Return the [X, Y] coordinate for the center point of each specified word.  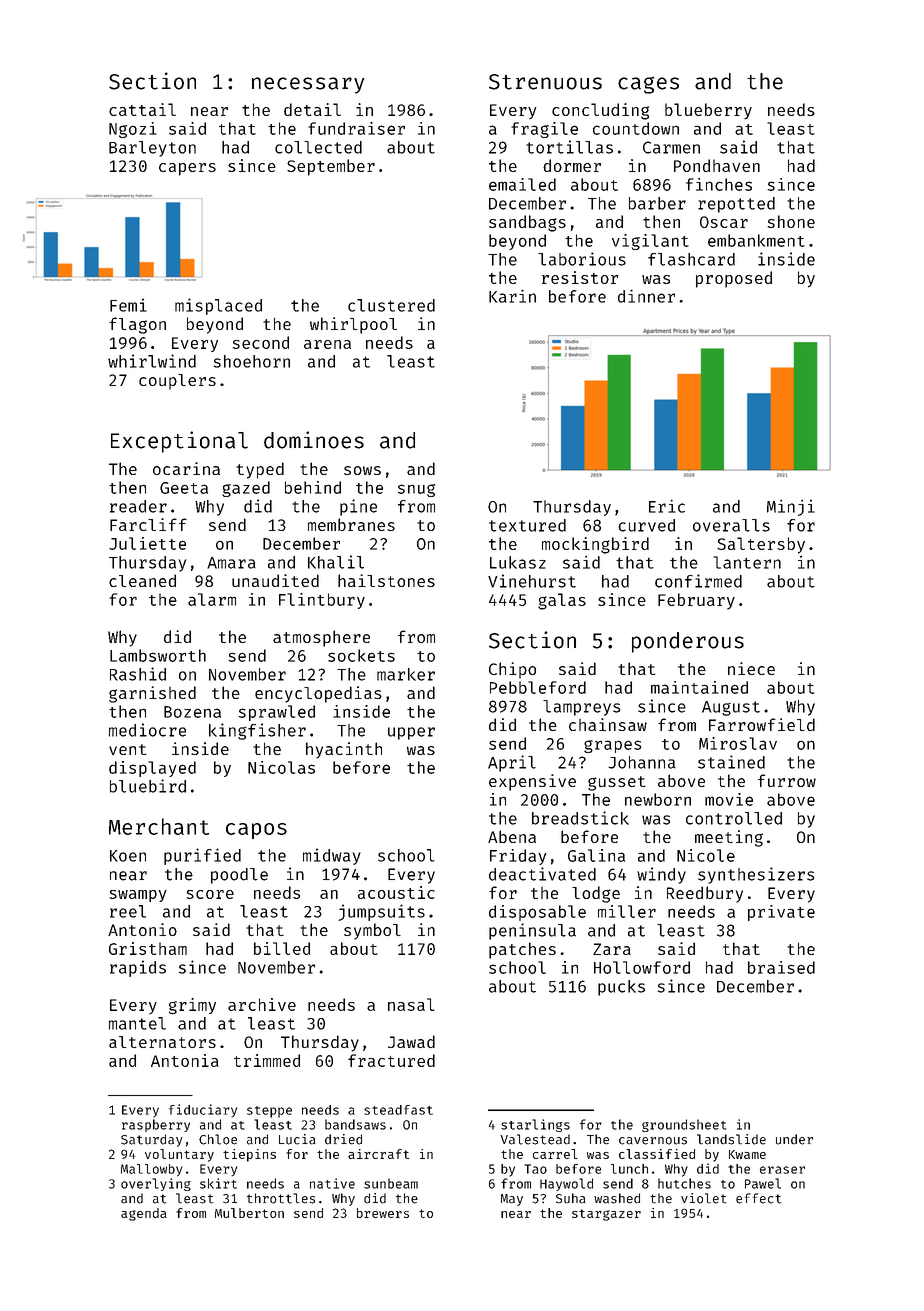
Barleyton [152, 149]
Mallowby [152, 1170]
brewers [383, 1213]
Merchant [159, 826]
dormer [572, 165]
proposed [734, 279]
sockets [361, 655]
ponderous [688, 642]
